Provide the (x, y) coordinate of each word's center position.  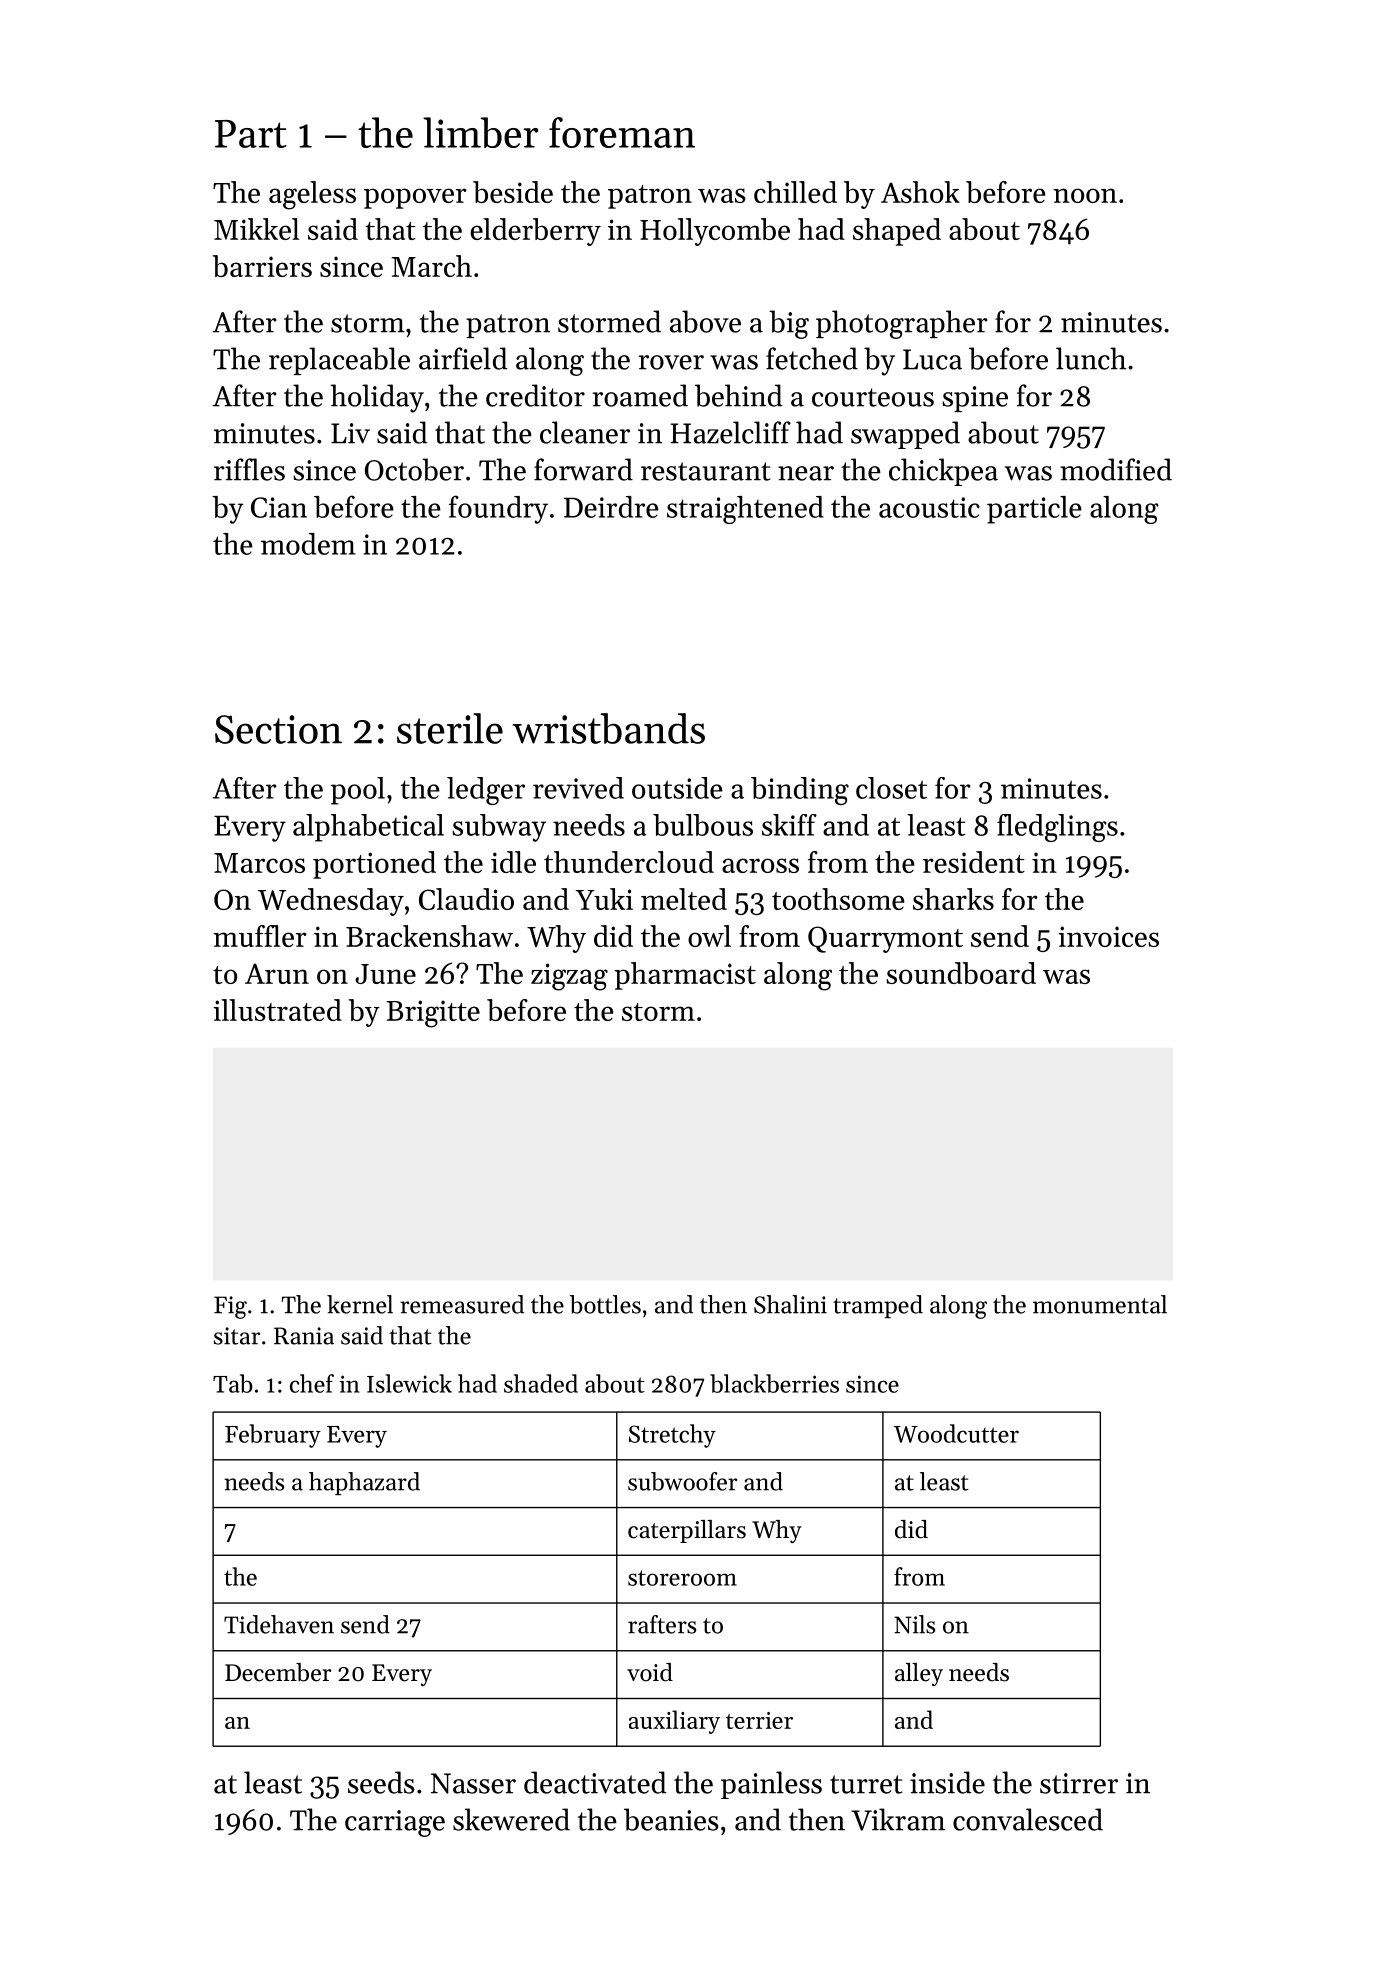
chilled (795, 192)
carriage (395, 1823)
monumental (1100, 1304)
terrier (759, 1720)
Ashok (920, 192)
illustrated (277, 1010)
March (431, 266)
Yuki (604, 899)
